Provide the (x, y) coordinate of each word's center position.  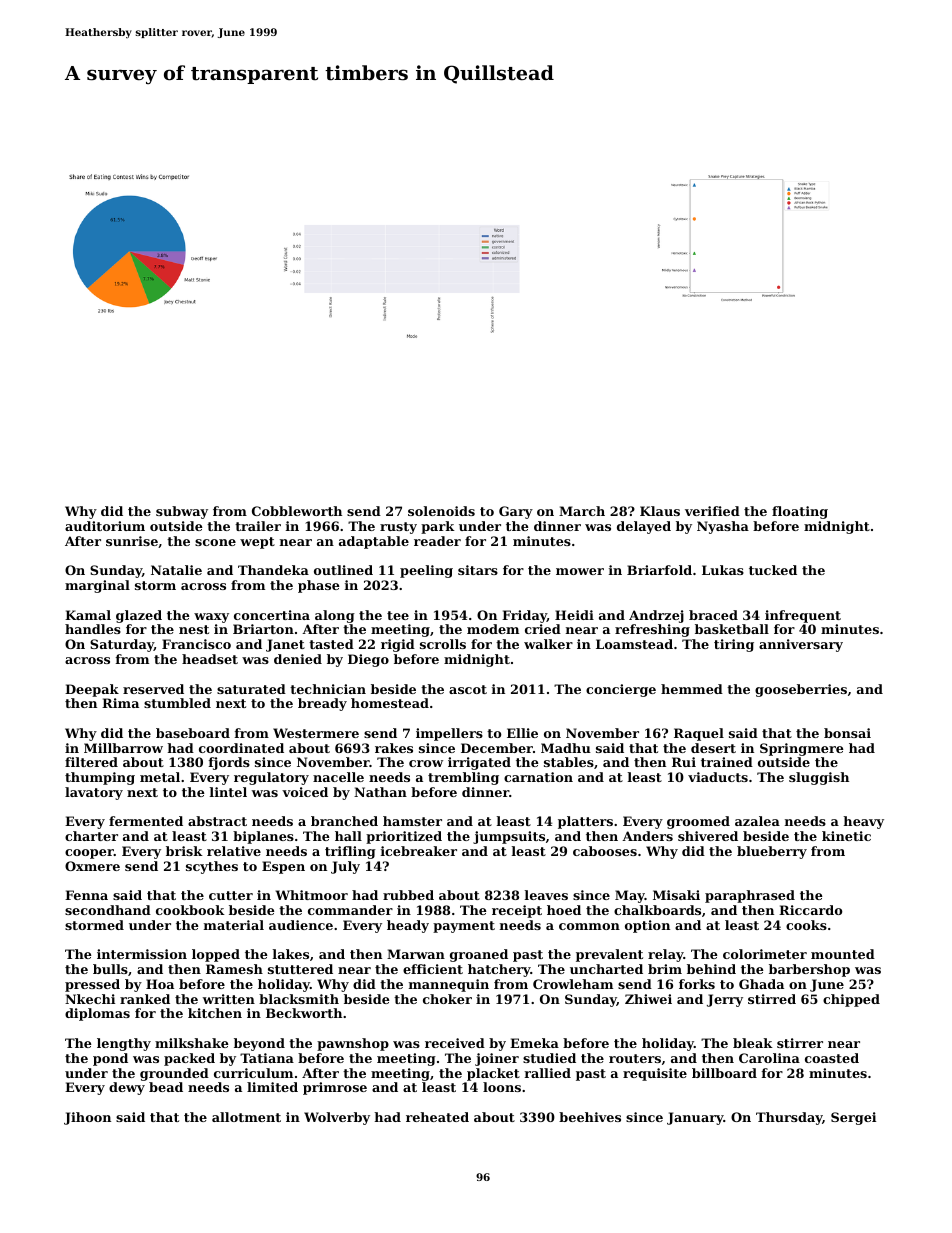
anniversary (801, 645)
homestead (390, 703)
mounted (843, 954)
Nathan (380, 792)
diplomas (97, 1014)
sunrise (132, 541)
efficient (433, 969)
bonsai (847, 733)
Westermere (316, 733)
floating (800, 512)
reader (437, 541)
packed (189, 1059)
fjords (229, 763)
